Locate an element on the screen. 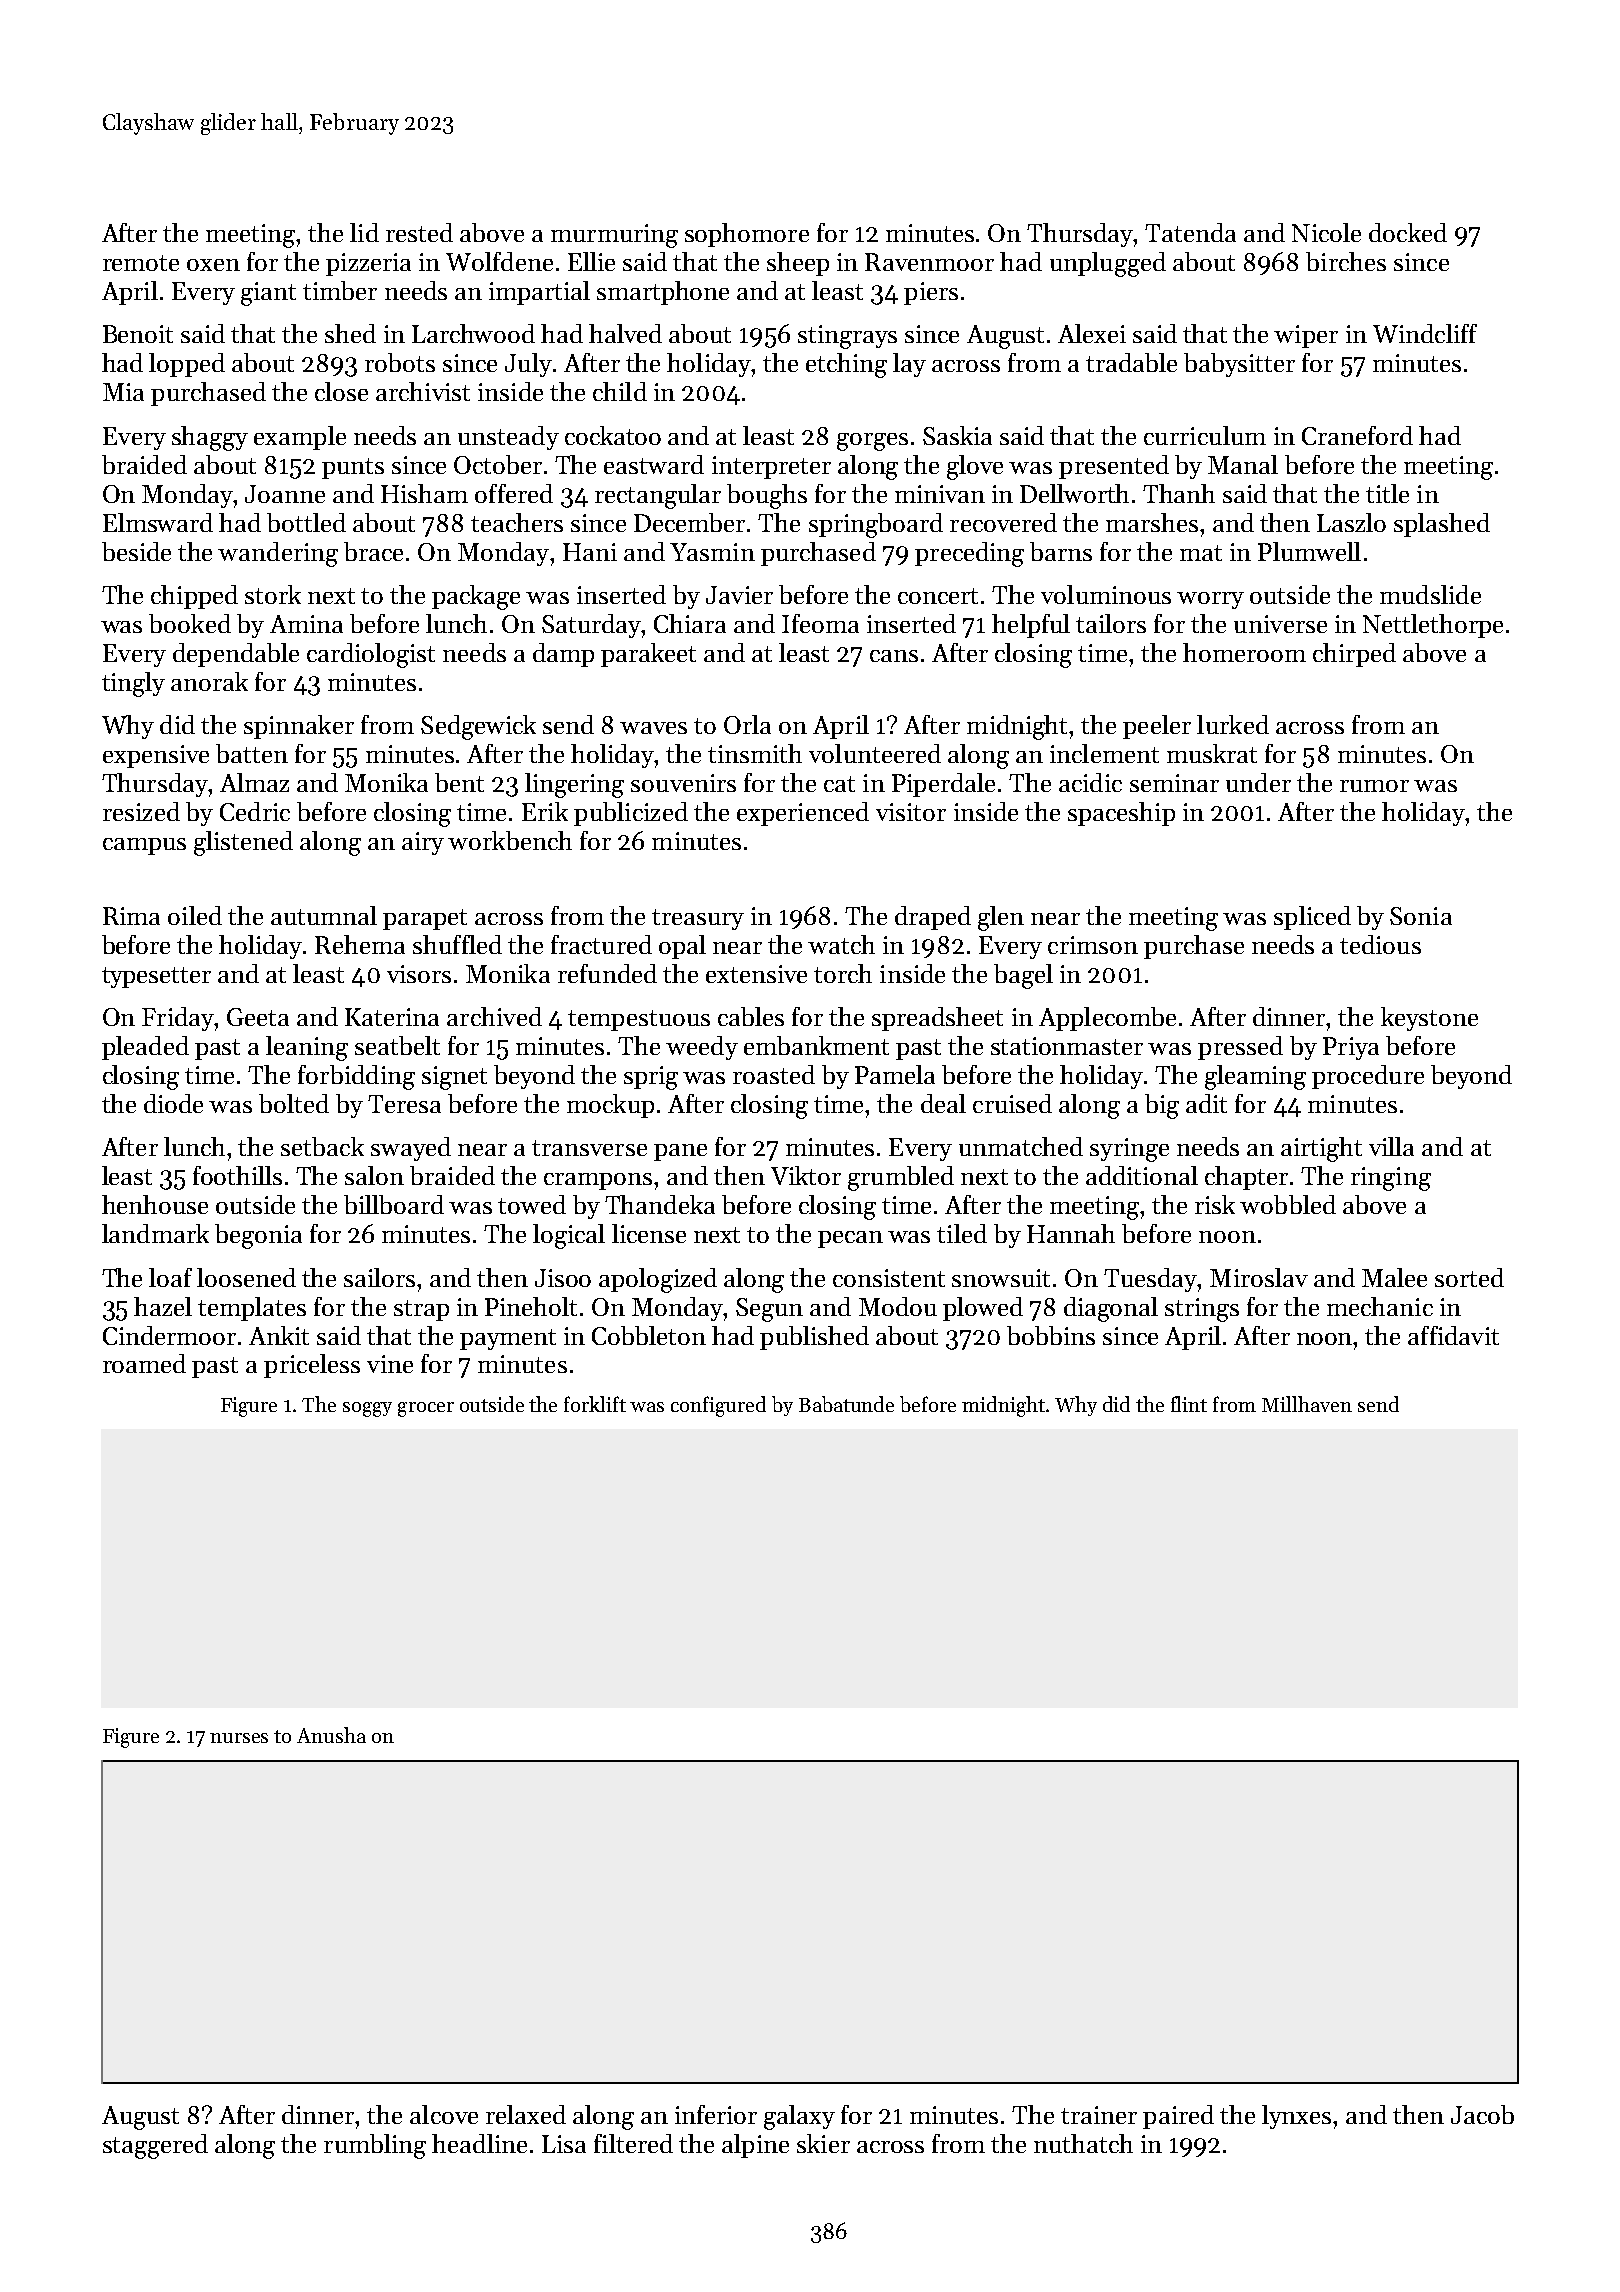  staggered is located at coordinates (155, 2146).
